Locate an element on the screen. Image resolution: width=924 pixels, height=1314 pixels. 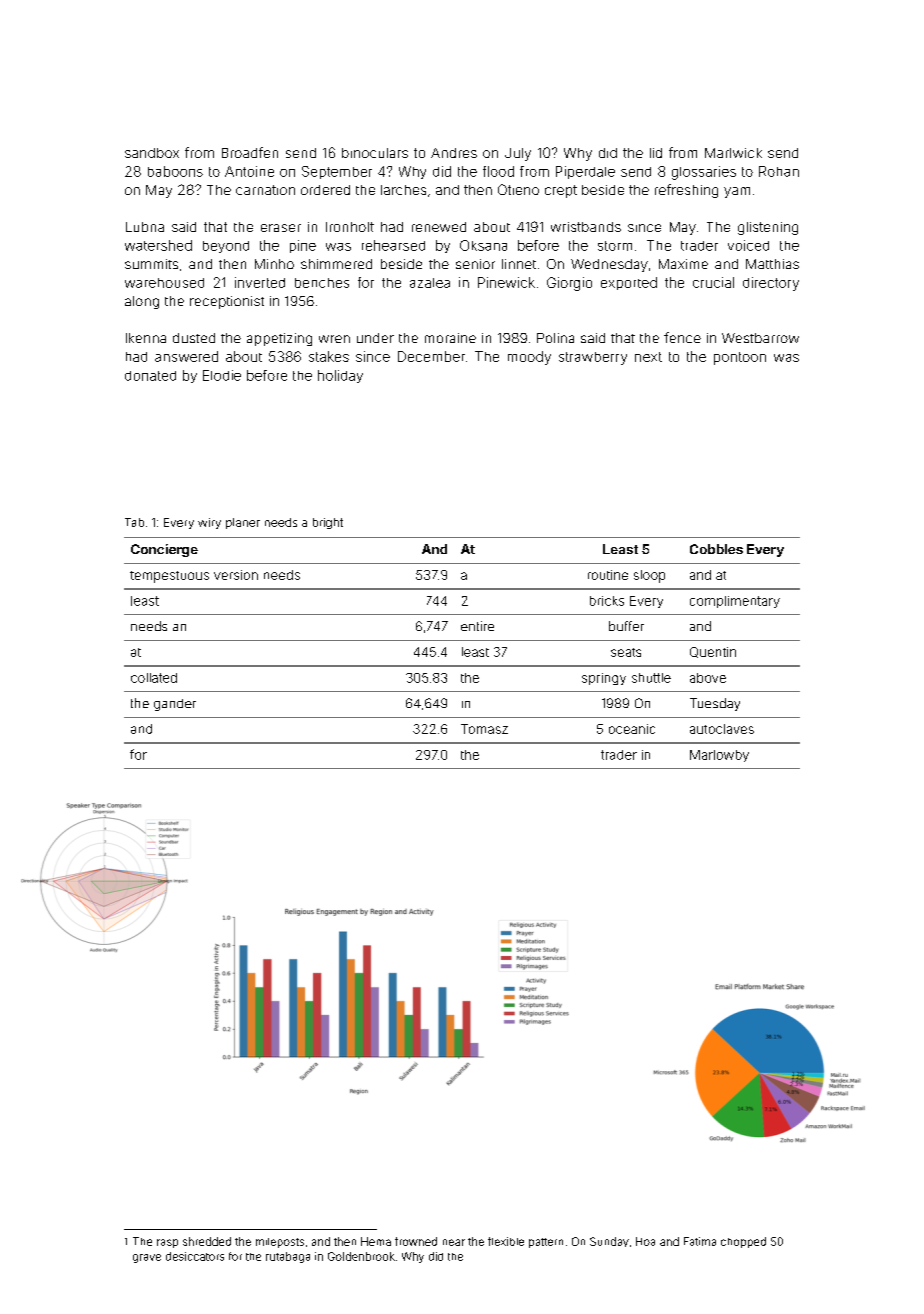
Marlowby is located at coordinates (719, 756).
